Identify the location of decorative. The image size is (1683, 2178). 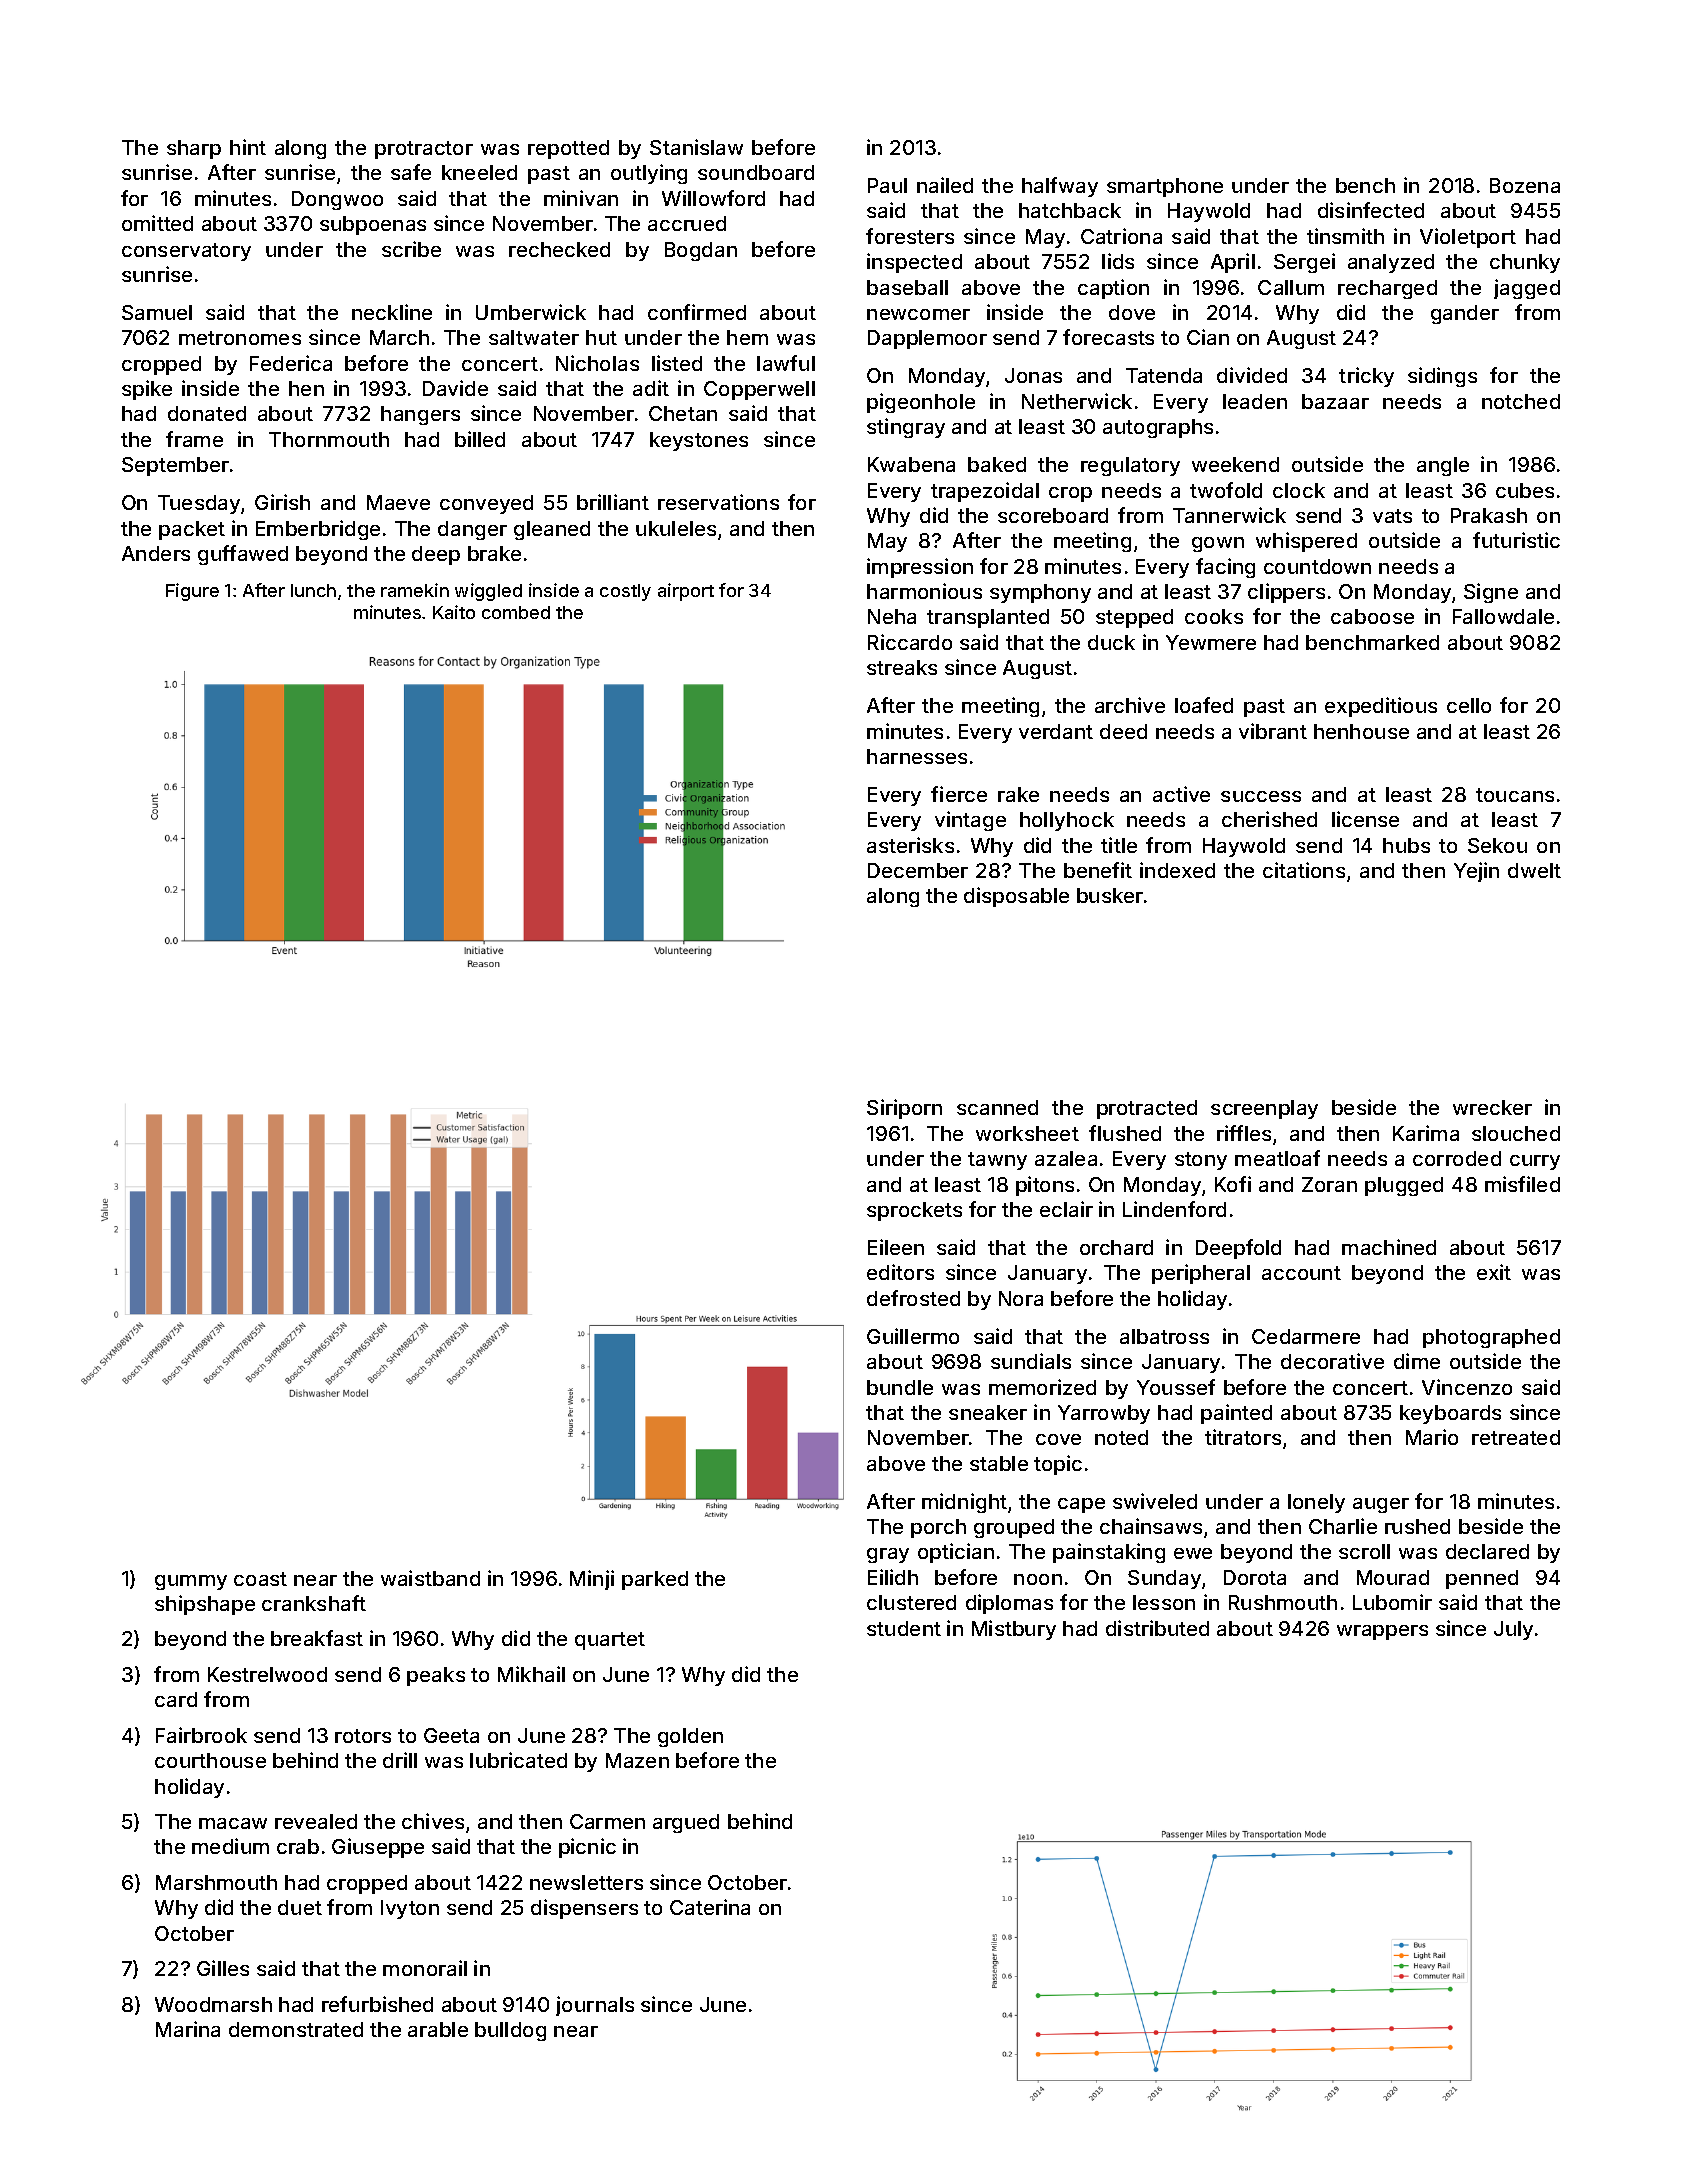
(1332, 1361).
